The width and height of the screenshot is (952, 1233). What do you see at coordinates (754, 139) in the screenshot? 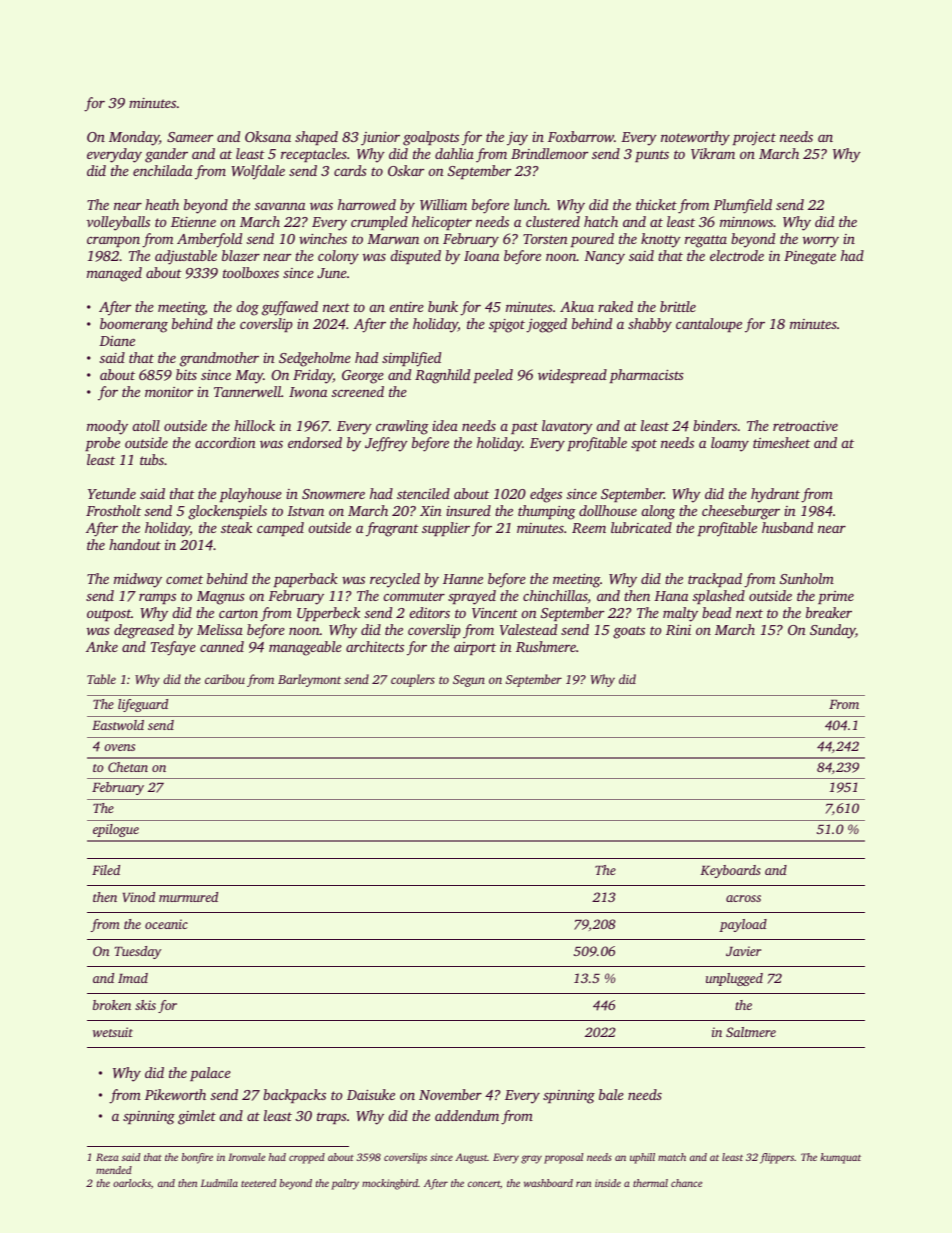
I see `project` at bounding box center [754, 139].
